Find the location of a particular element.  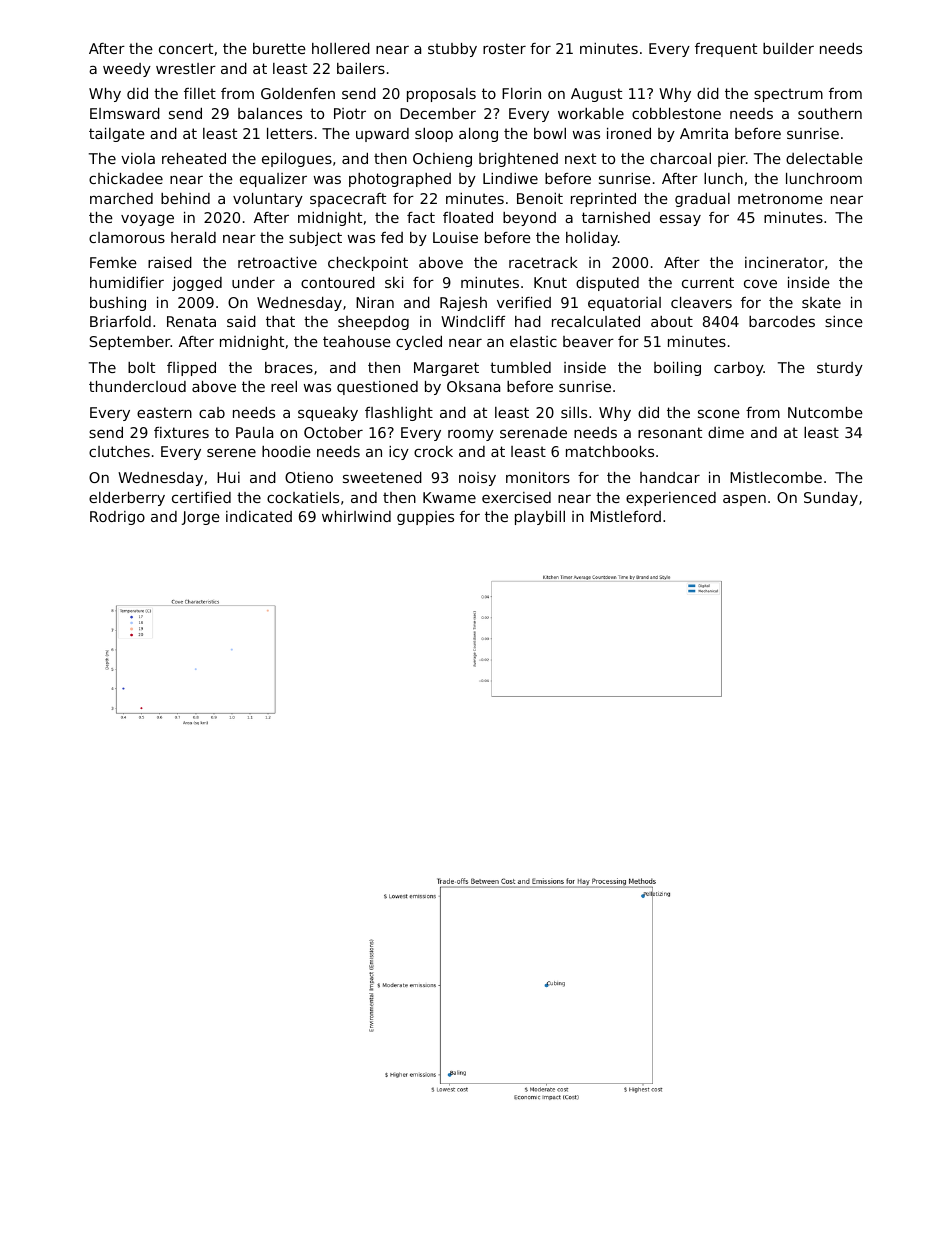

equatorial is located at coordinates (624, 304).
